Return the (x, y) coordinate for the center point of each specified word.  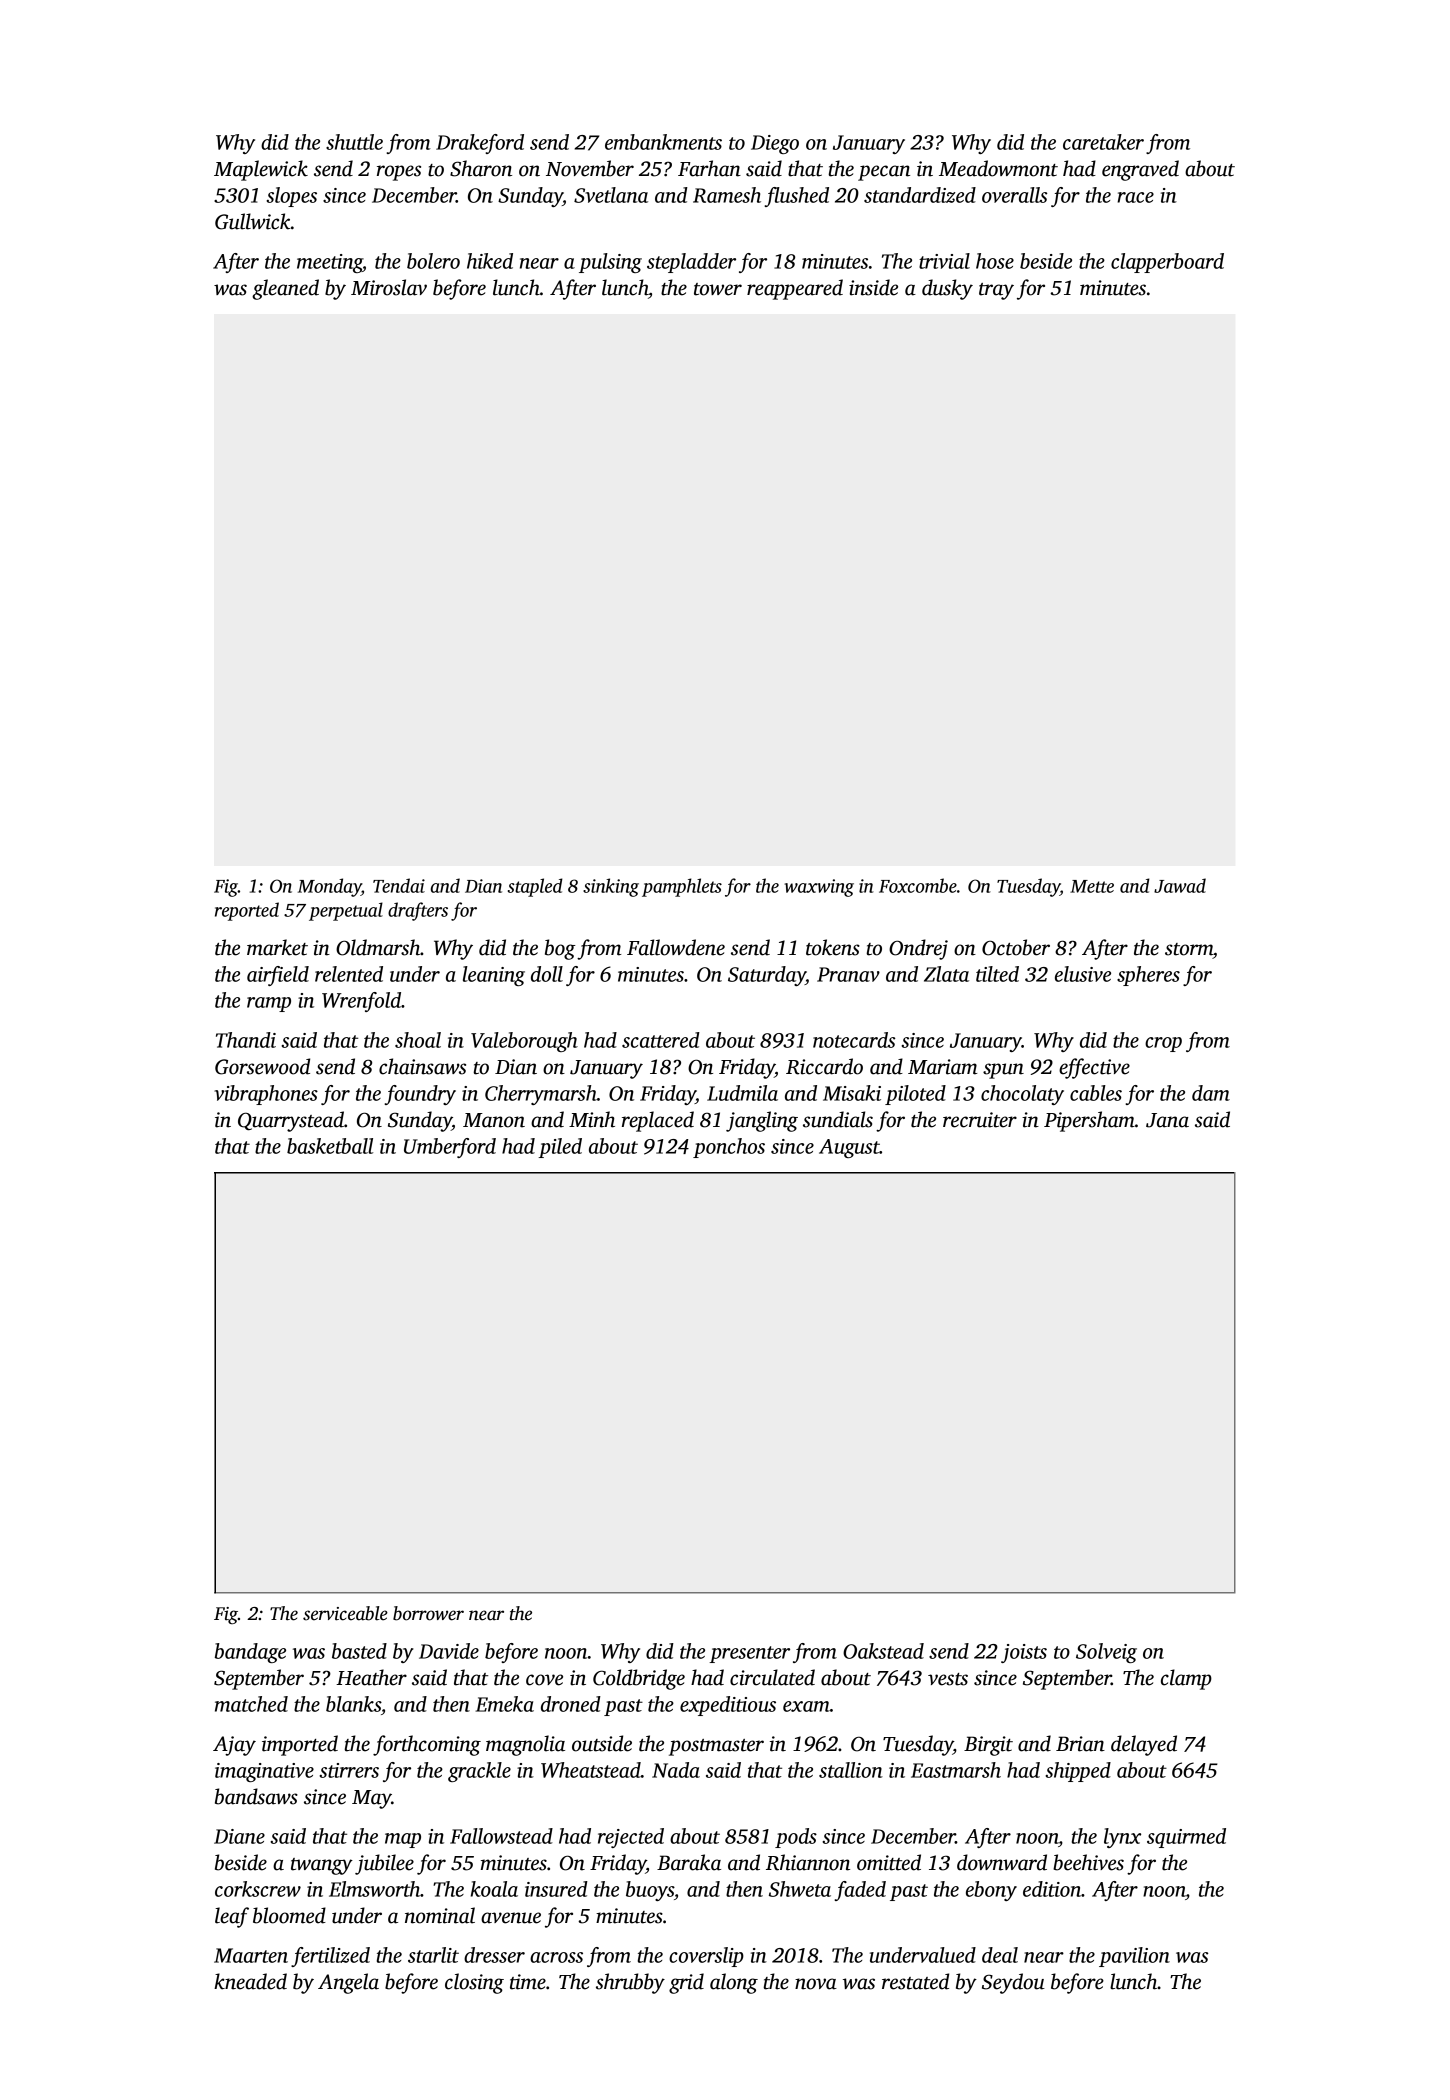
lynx (1122, 1838)
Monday (330, 887)
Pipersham (1089, 1121)
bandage (250, 1653)
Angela (348, 1983)
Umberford (450, 1148)
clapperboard (1167, 263)
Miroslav (389, 287)
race (1135, 197)
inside (873, 287)
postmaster (716, 1747)
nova (816, 1984)
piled (560, 1148)
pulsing (610, 263)
